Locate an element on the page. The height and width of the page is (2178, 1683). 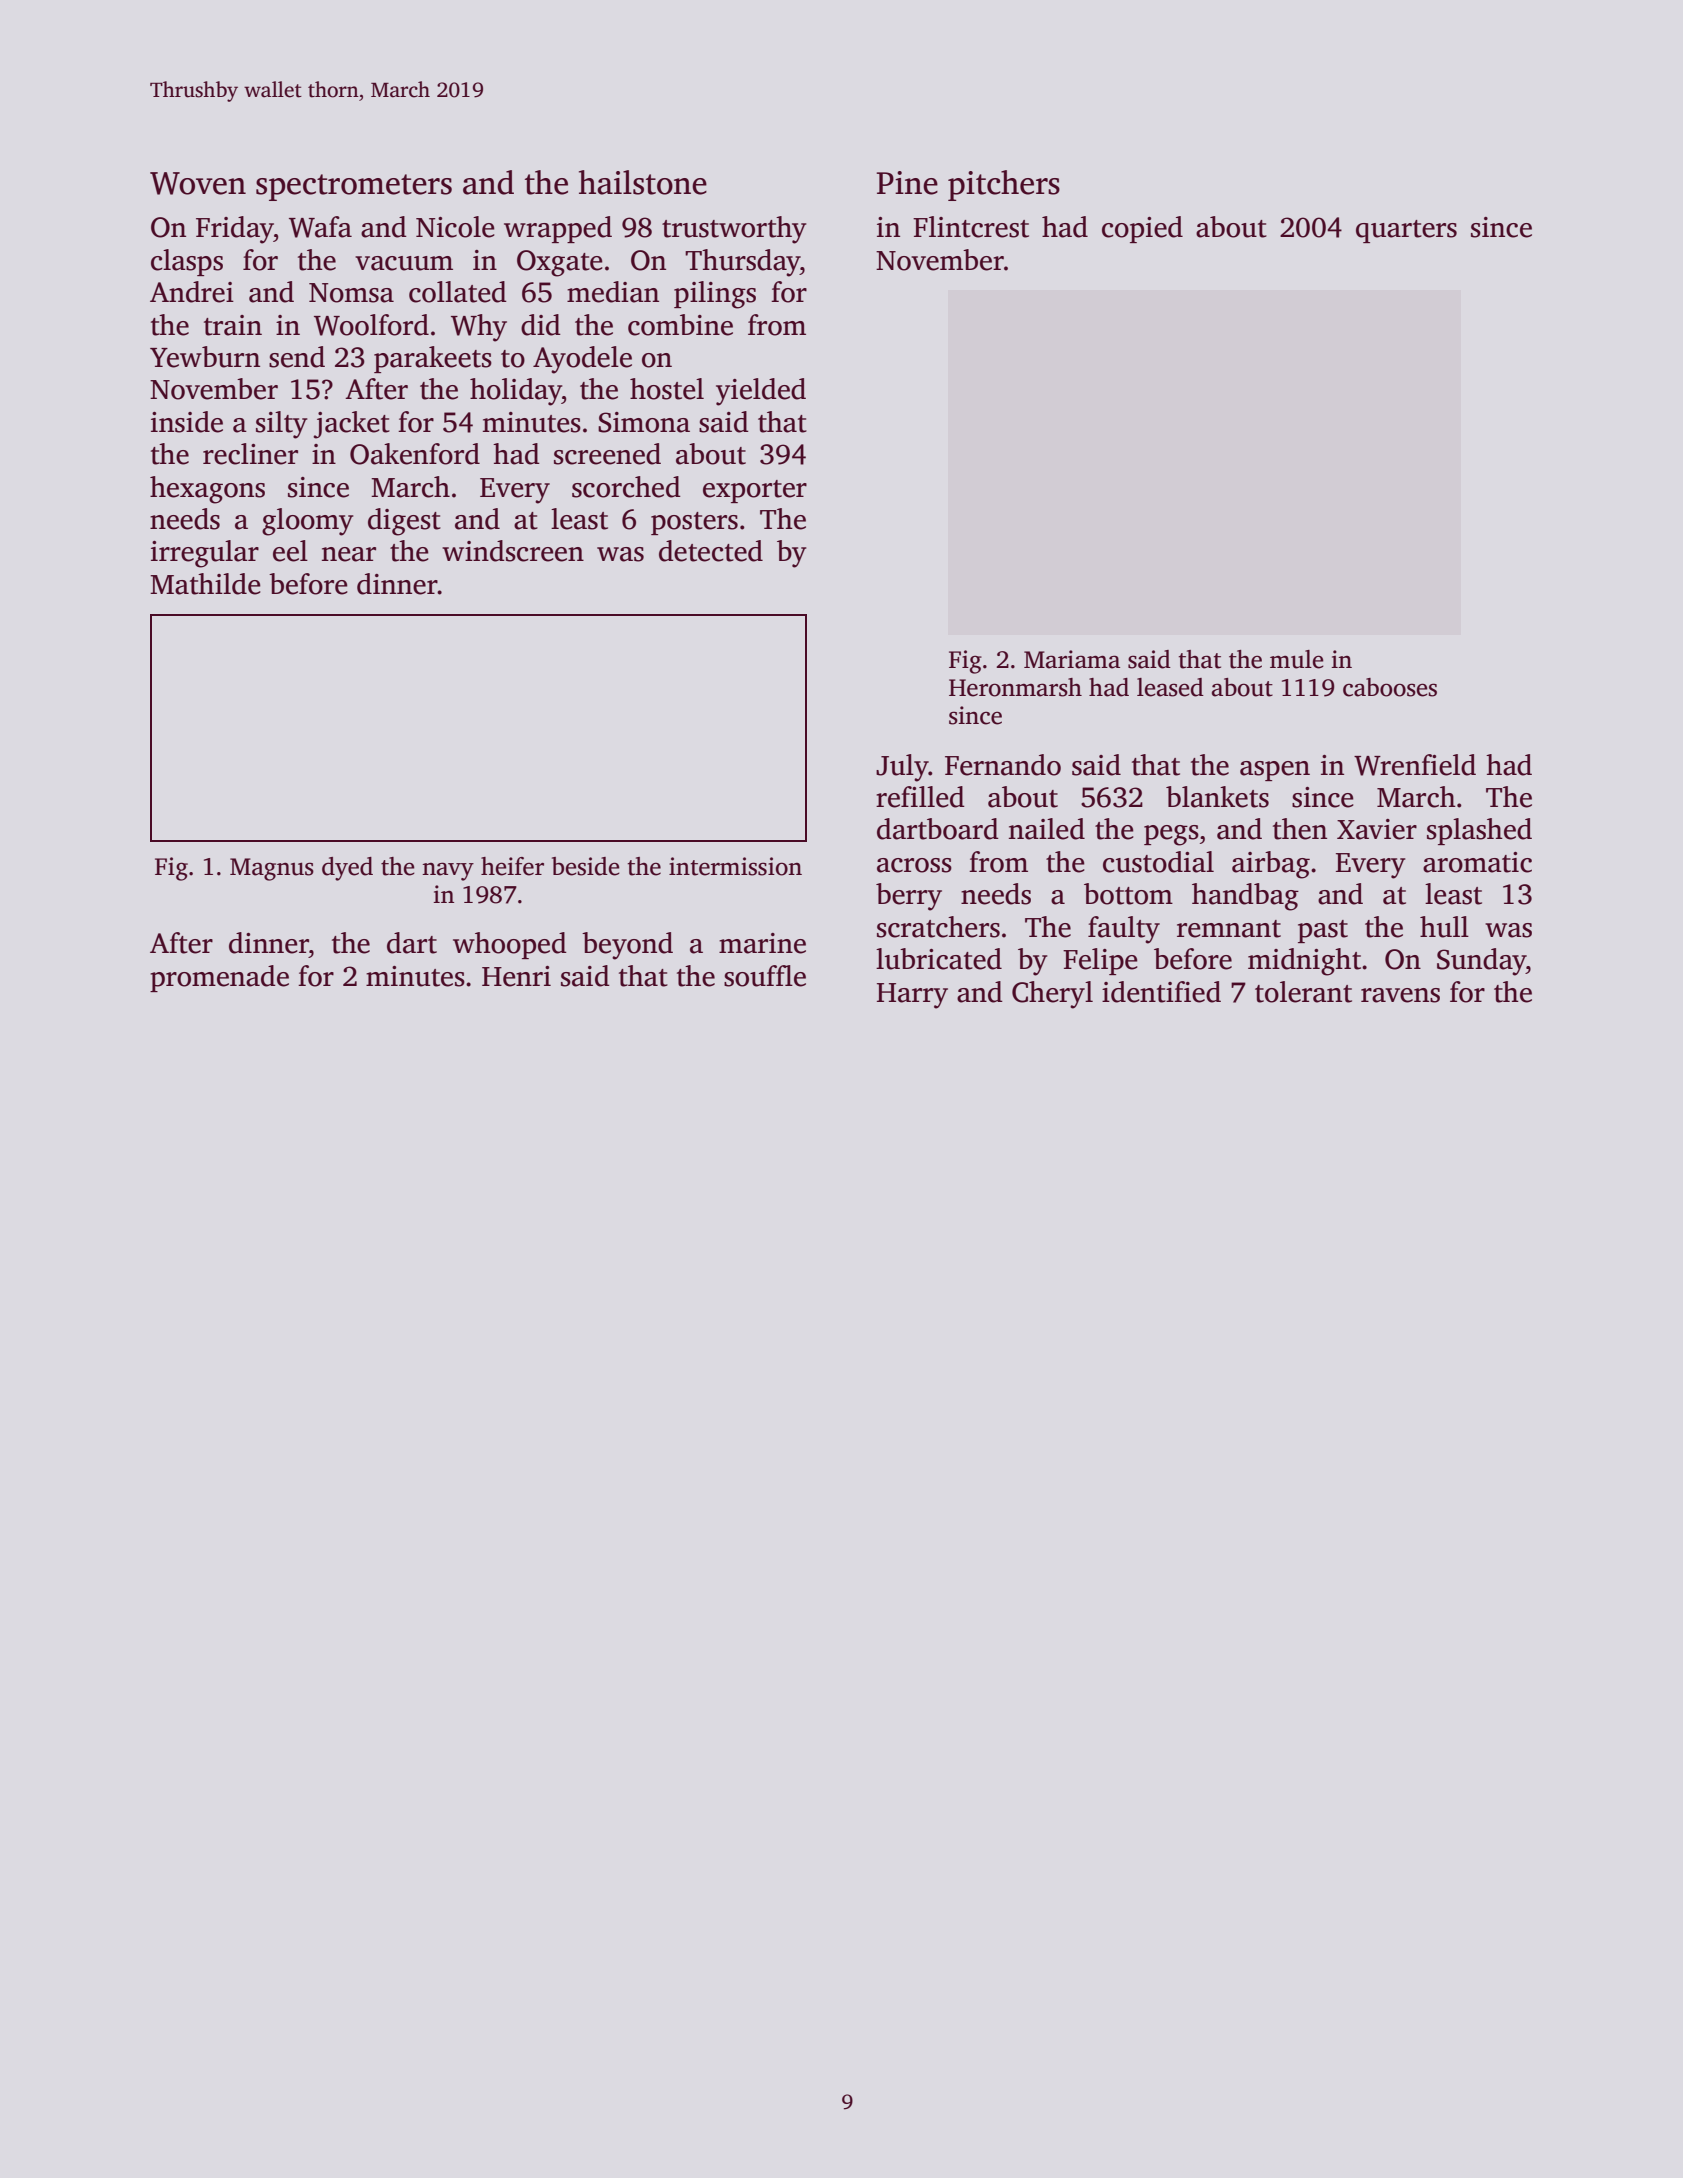
vacuum is located at coordinates (404, 263).
